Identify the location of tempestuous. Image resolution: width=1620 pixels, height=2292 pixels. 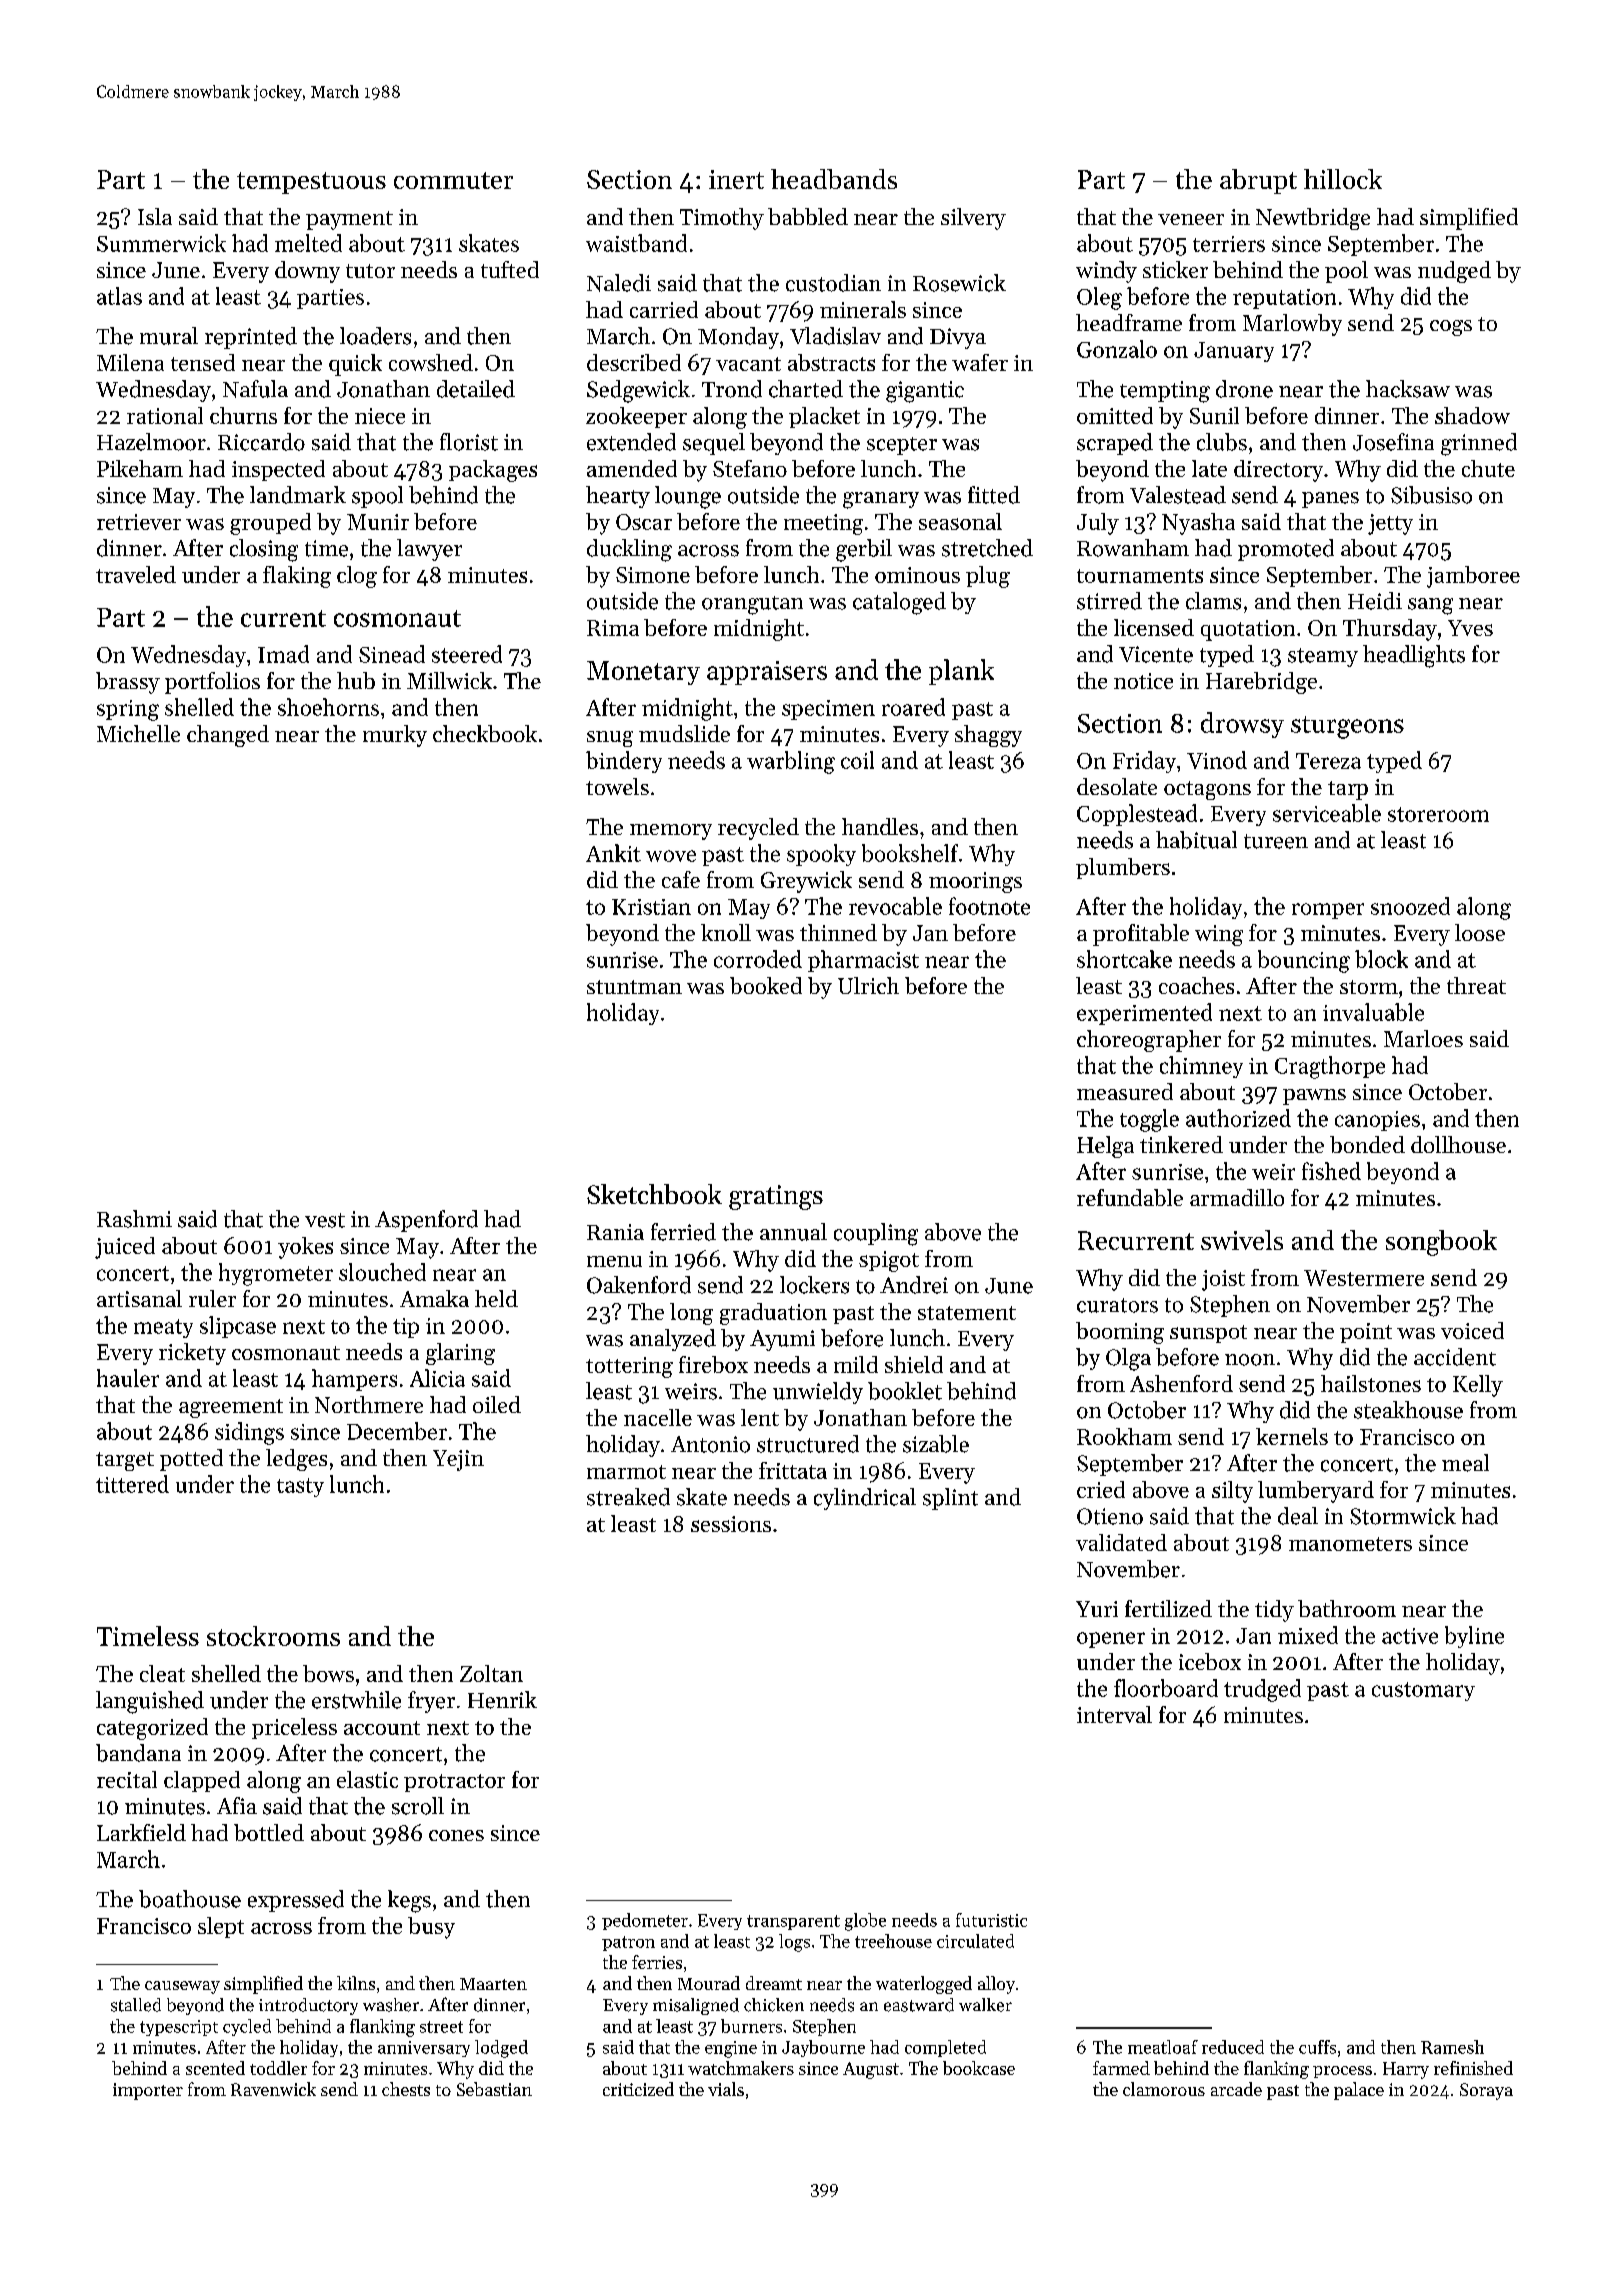
(311, 183).
